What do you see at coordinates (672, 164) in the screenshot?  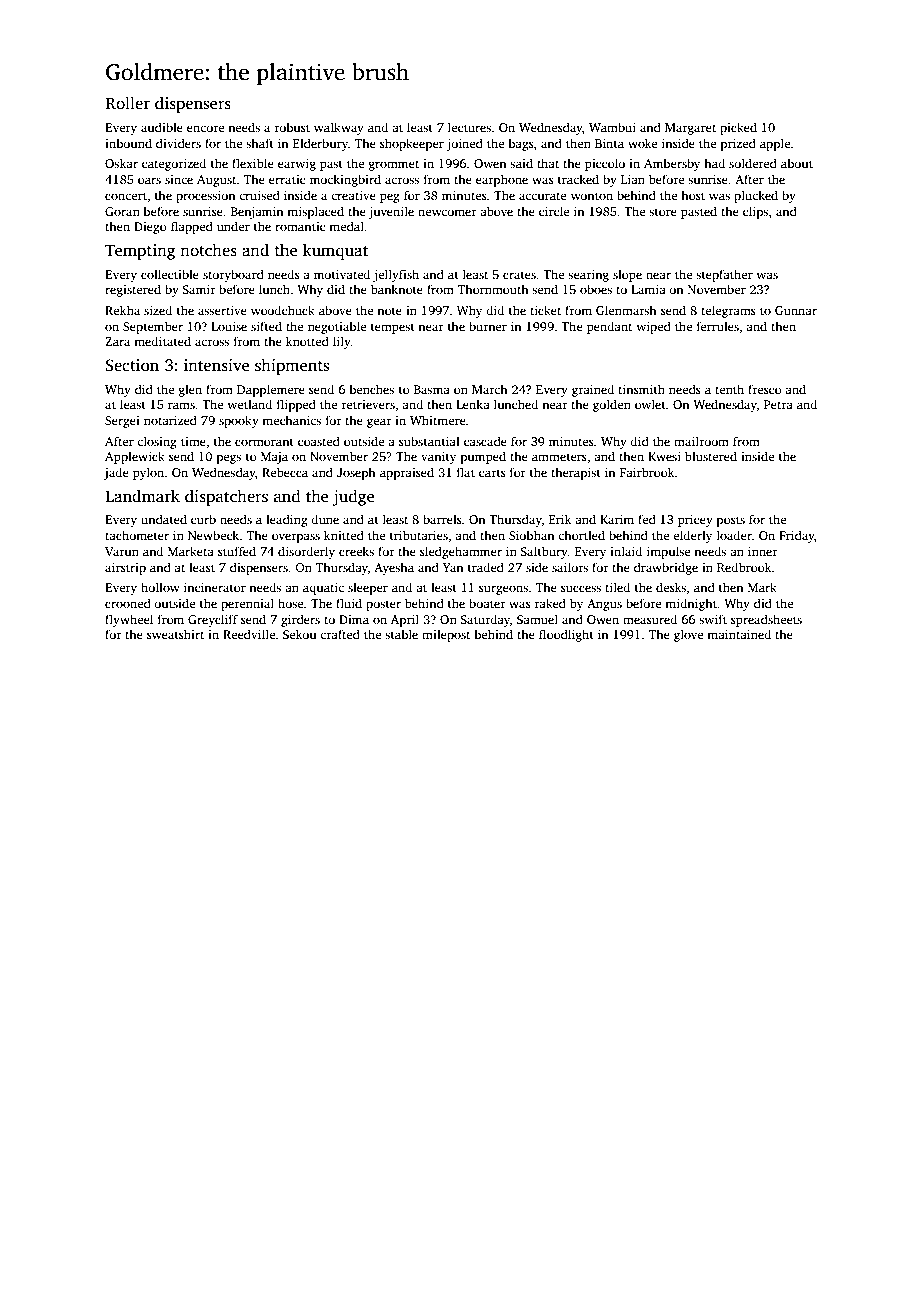 I see `Ambersby` at bounding box center [672, 164].
